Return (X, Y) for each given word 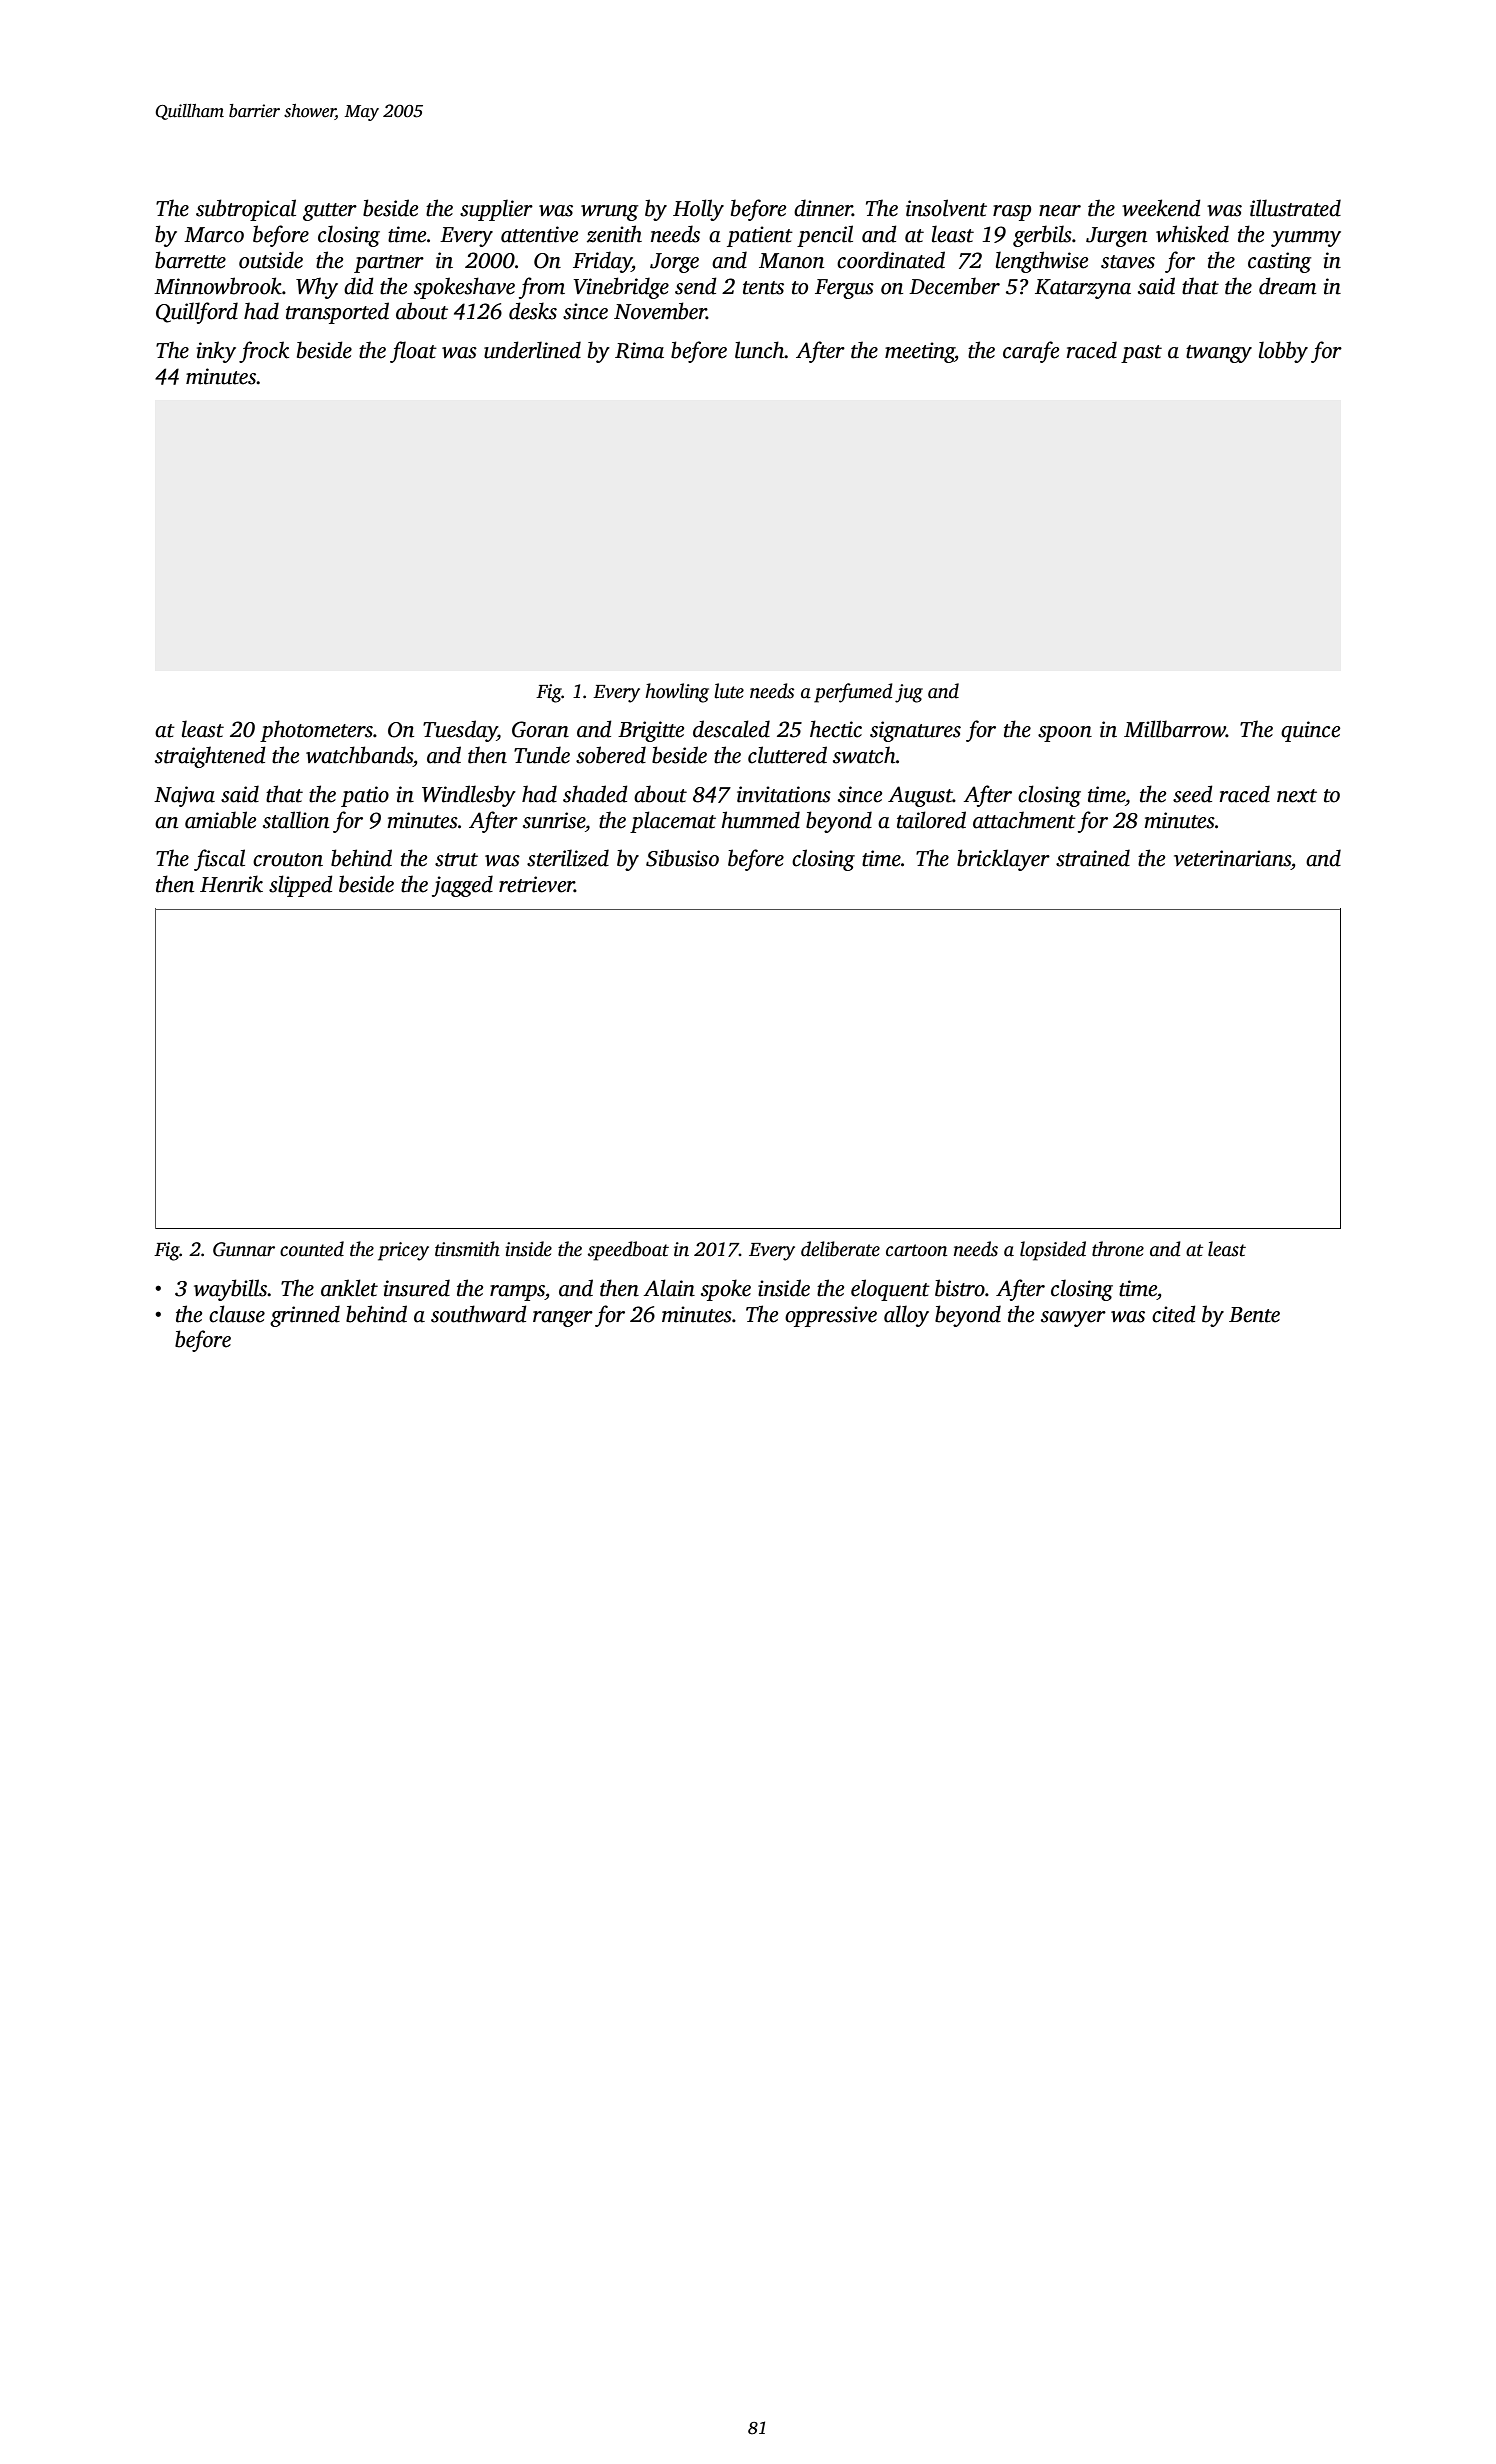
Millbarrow (1175, 729)
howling (677, 693)
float (413, 352)
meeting (920, 352)
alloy (906, 1316)
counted (312, 1249)
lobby (1283, 352)
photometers (316, 731)
